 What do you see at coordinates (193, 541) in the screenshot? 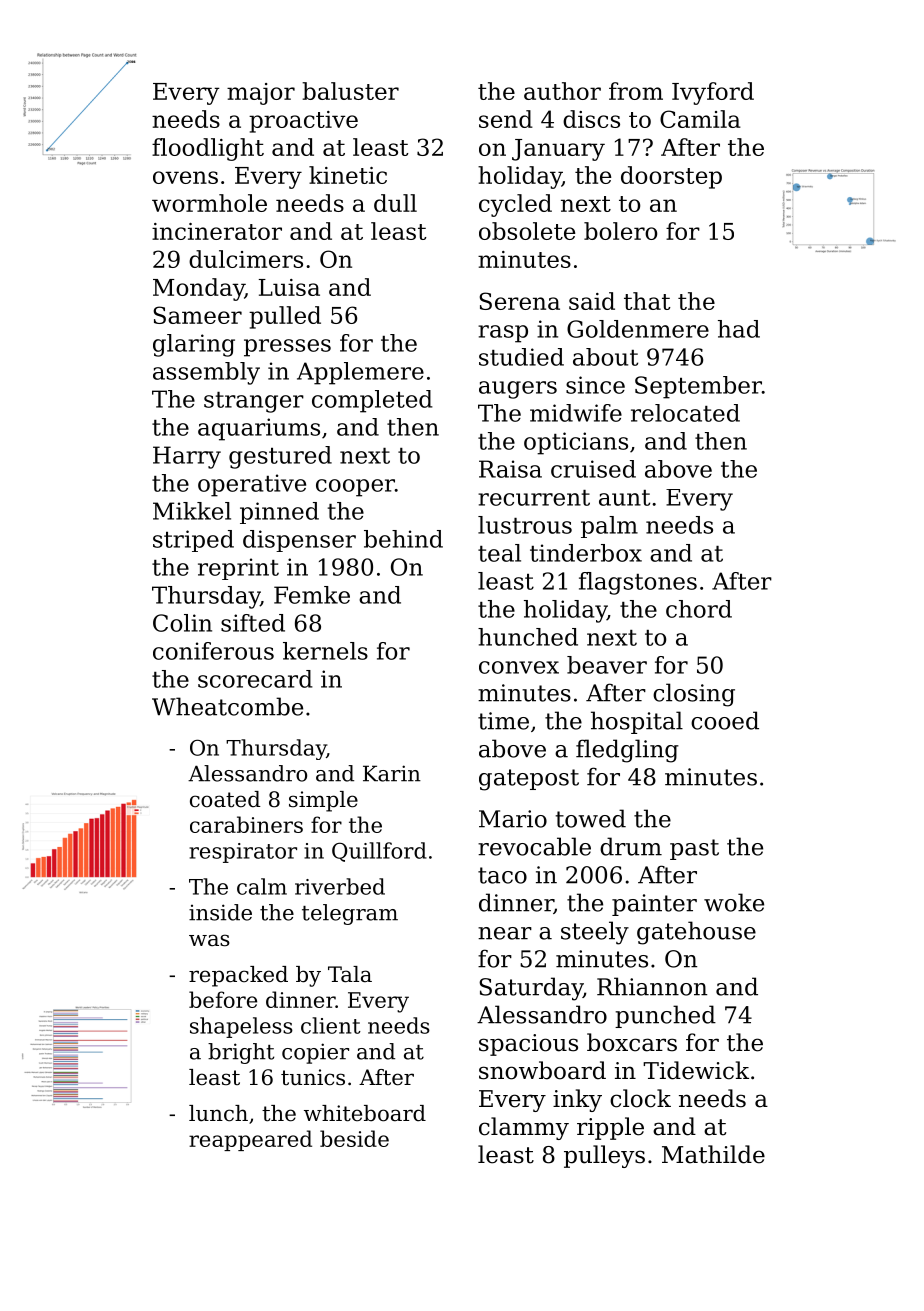
I see `striped` at bounding box center [193, 541].
